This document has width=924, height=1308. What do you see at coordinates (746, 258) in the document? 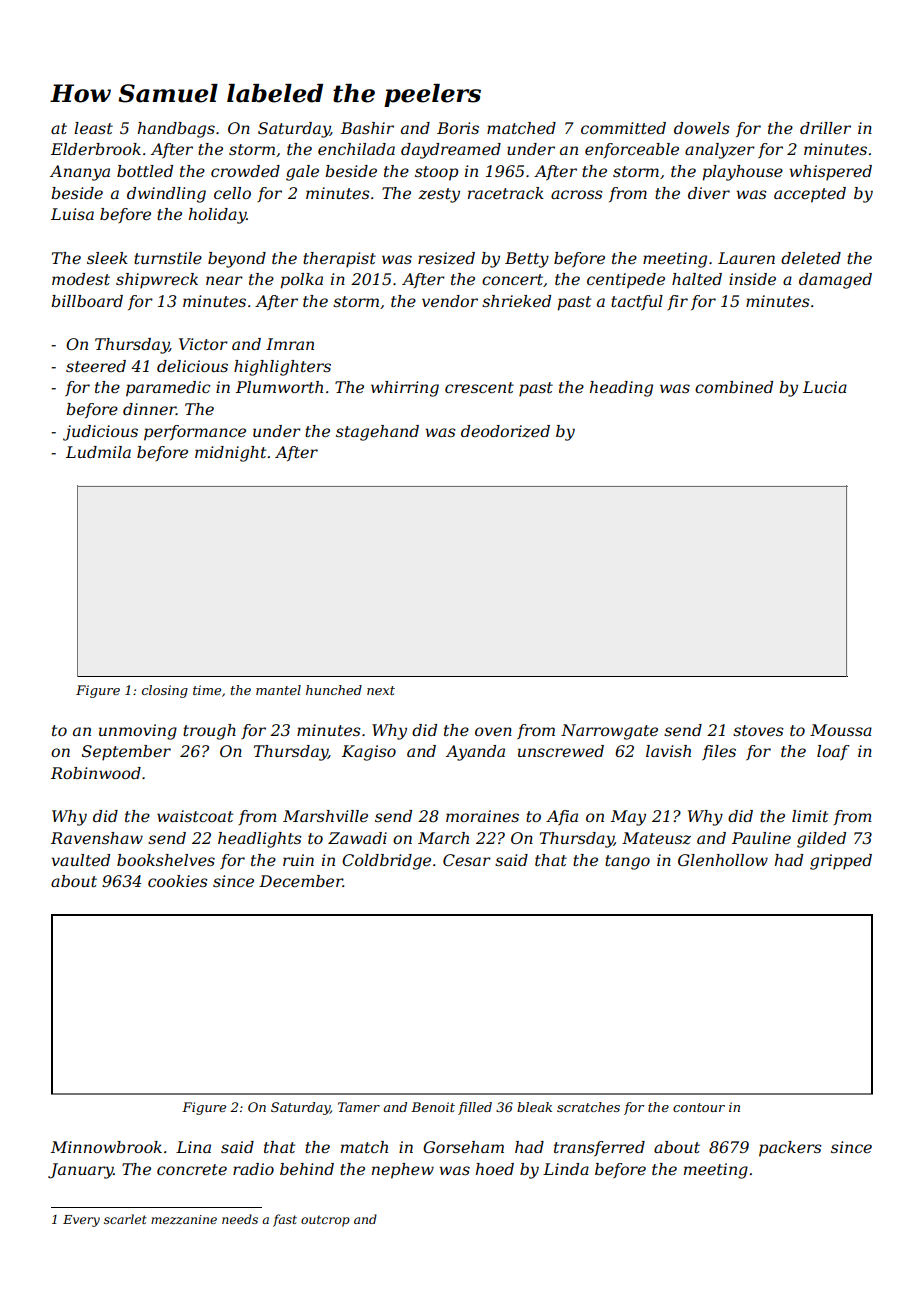
I see `Lauren` at bounding box center [746, 258].
